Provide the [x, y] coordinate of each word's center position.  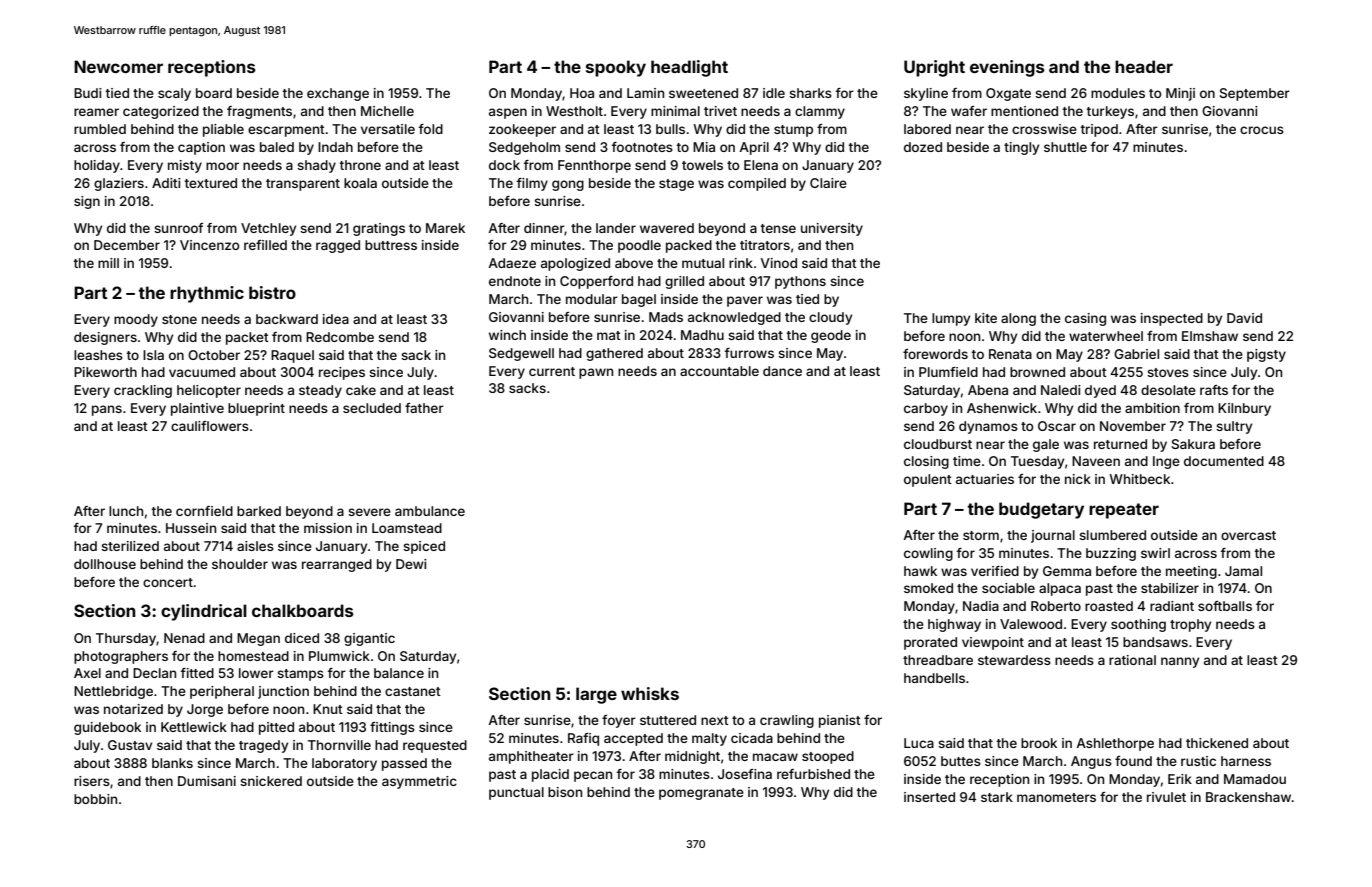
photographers [121, 657]
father [424, 408]
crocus [1262, 130]
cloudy [830, 318]
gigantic [369, 639]
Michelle [387, 111]
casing [1085, 319]
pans [107, 410]
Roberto [1056, 606]
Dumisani [207, 781]
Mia [704, 147]
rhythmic [207, 294]
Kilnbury [1244, 409]
